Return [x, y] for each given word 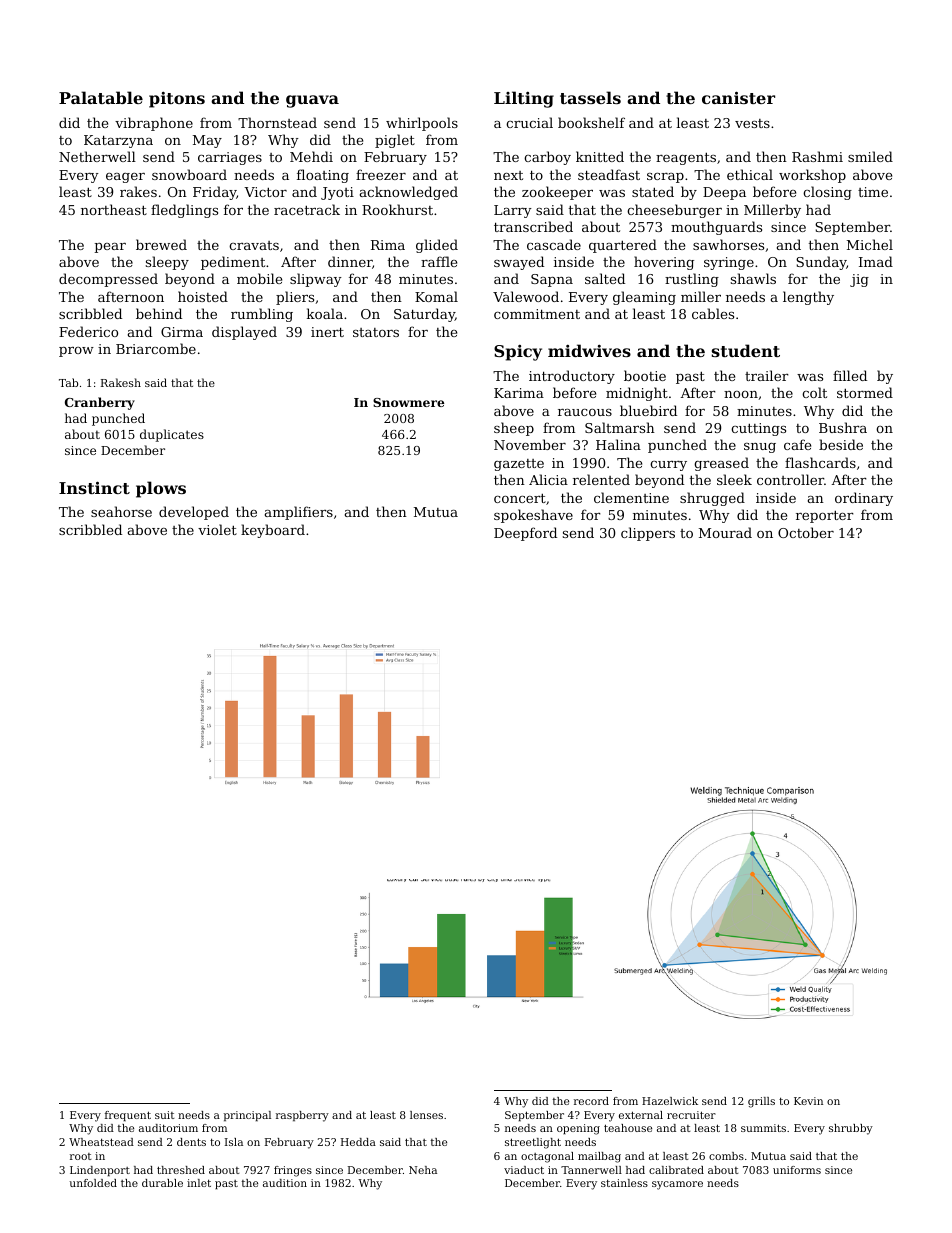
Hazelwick [670, 1101]
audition [285, 1183]
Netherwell [97, 156]
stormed [865, 392]
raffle [439, 261]
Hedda [358, 1142]
